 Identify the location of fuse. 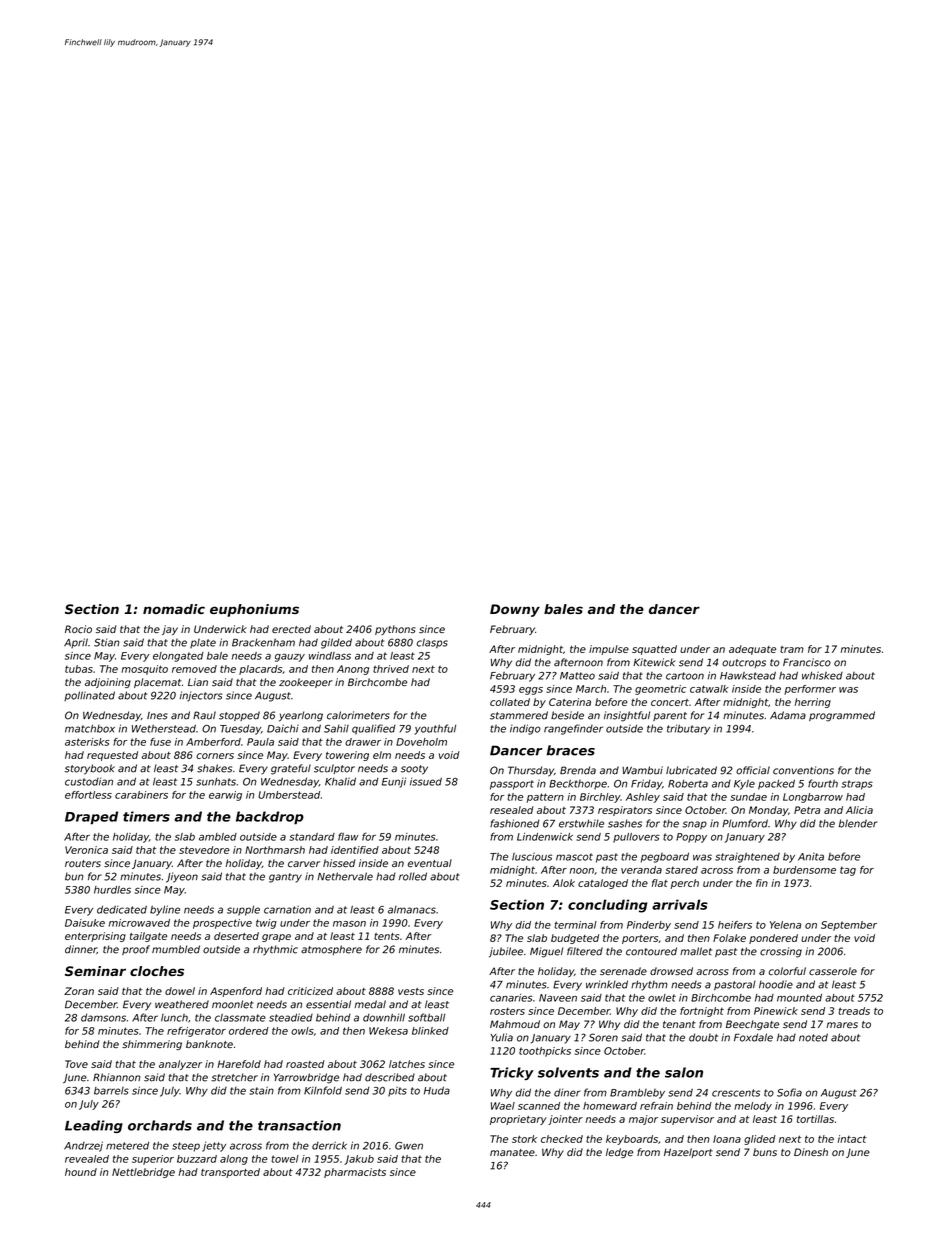
(160, 742).
